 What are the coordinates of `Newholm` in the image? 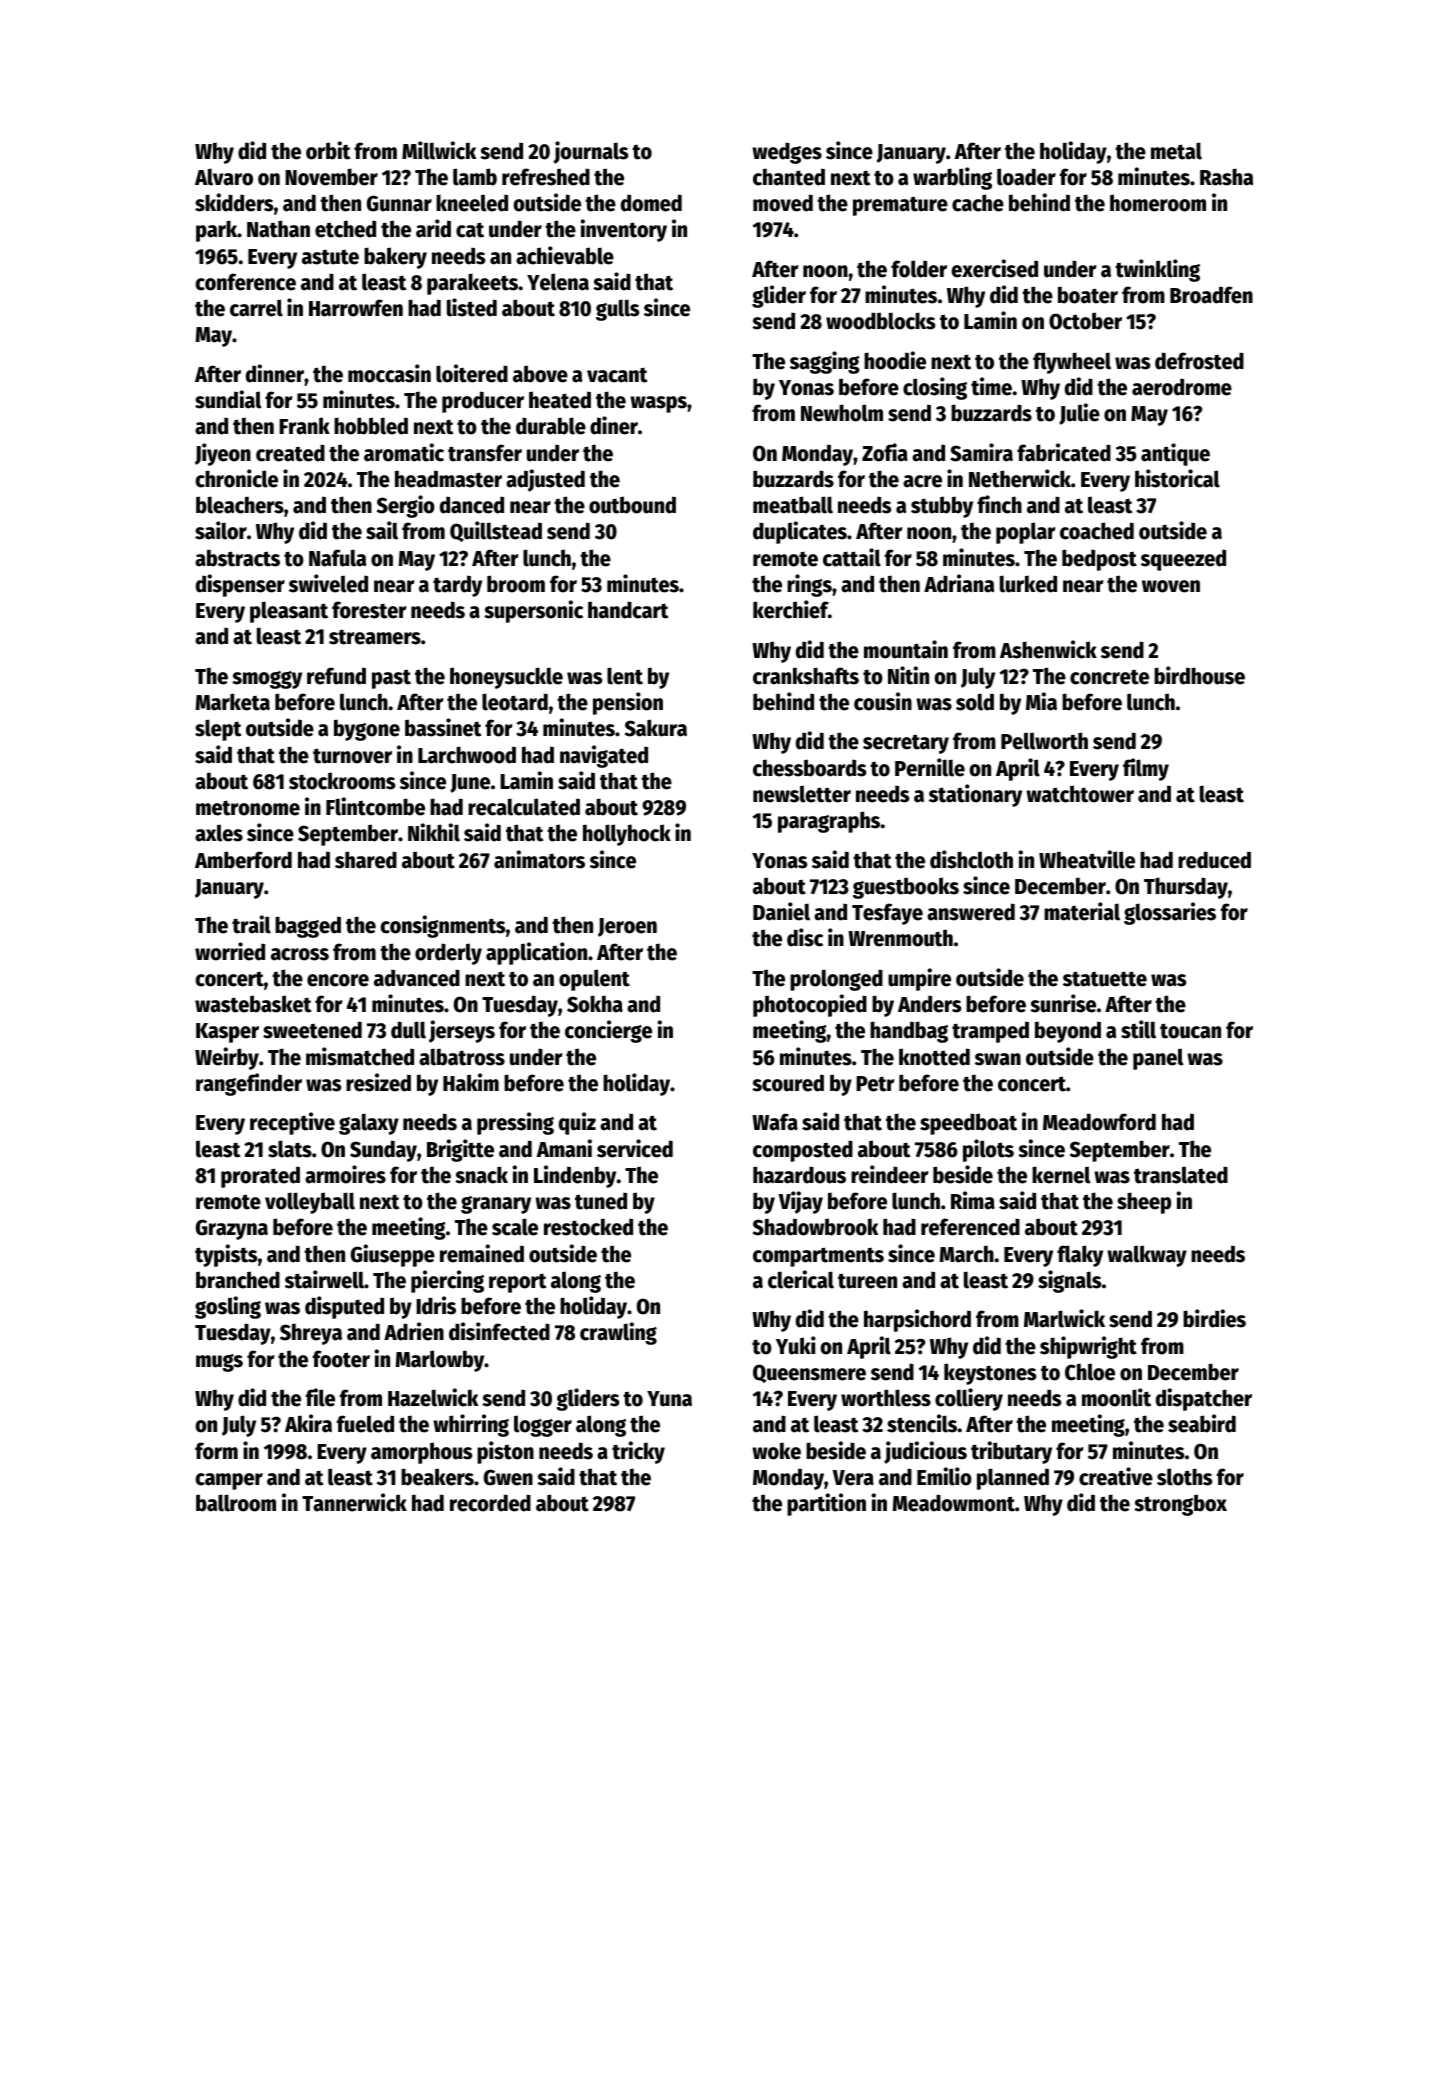 It's located at (842, 413).
